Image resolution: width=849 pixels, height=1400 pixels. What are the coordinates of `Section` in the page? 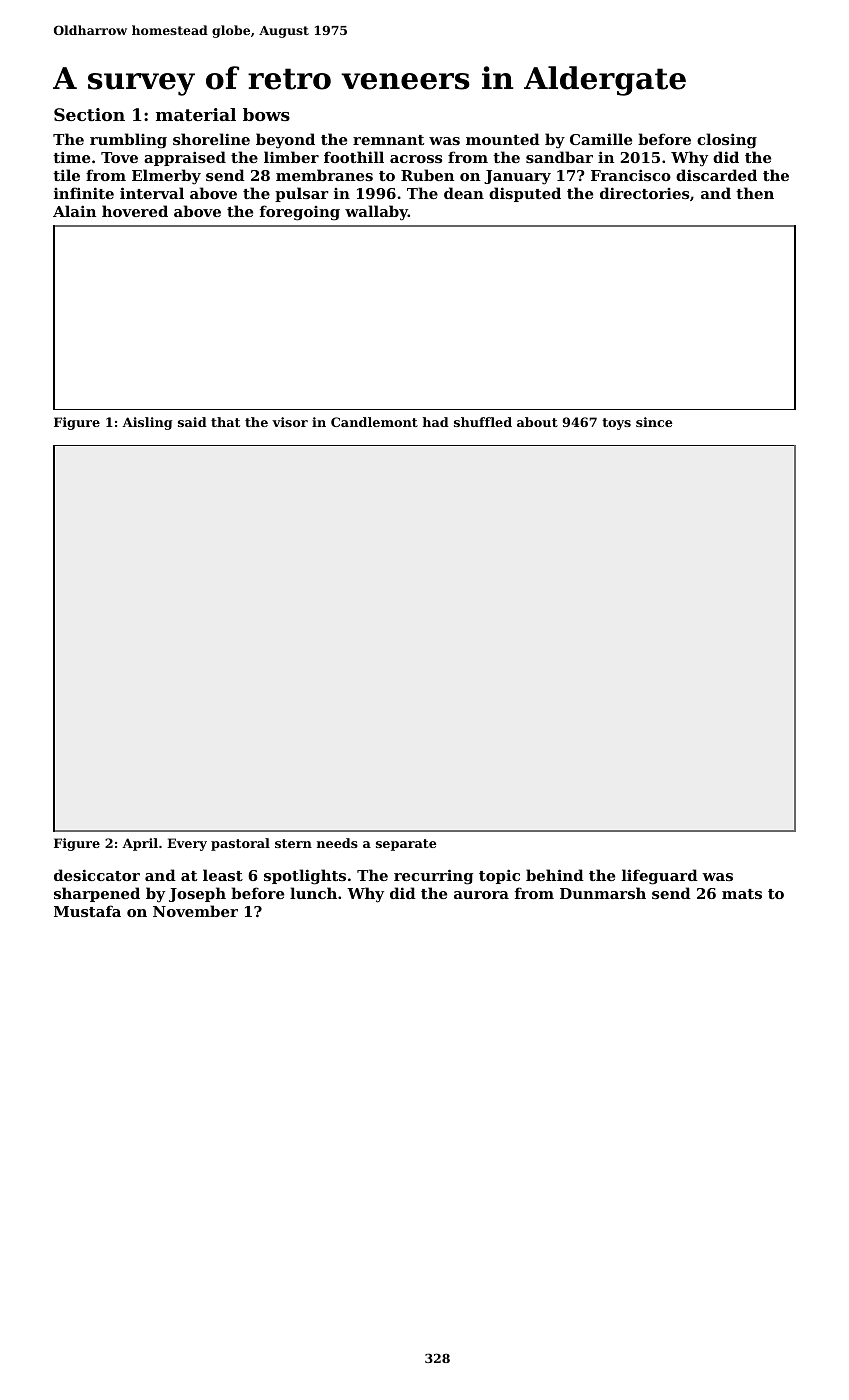 It's located at (89, 114).
